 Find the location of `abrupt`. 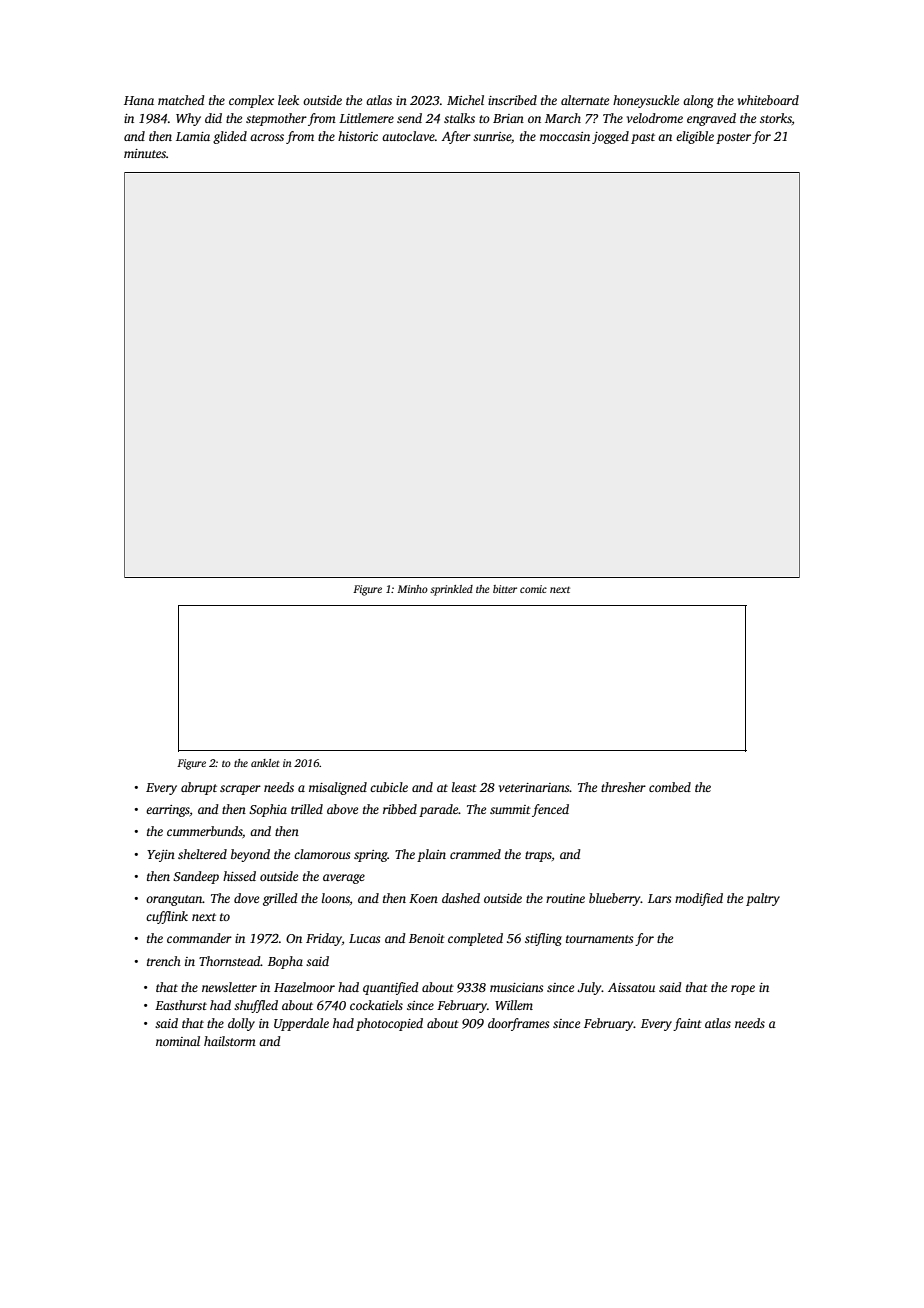

abrupt is located at coordinates (199, 788).
